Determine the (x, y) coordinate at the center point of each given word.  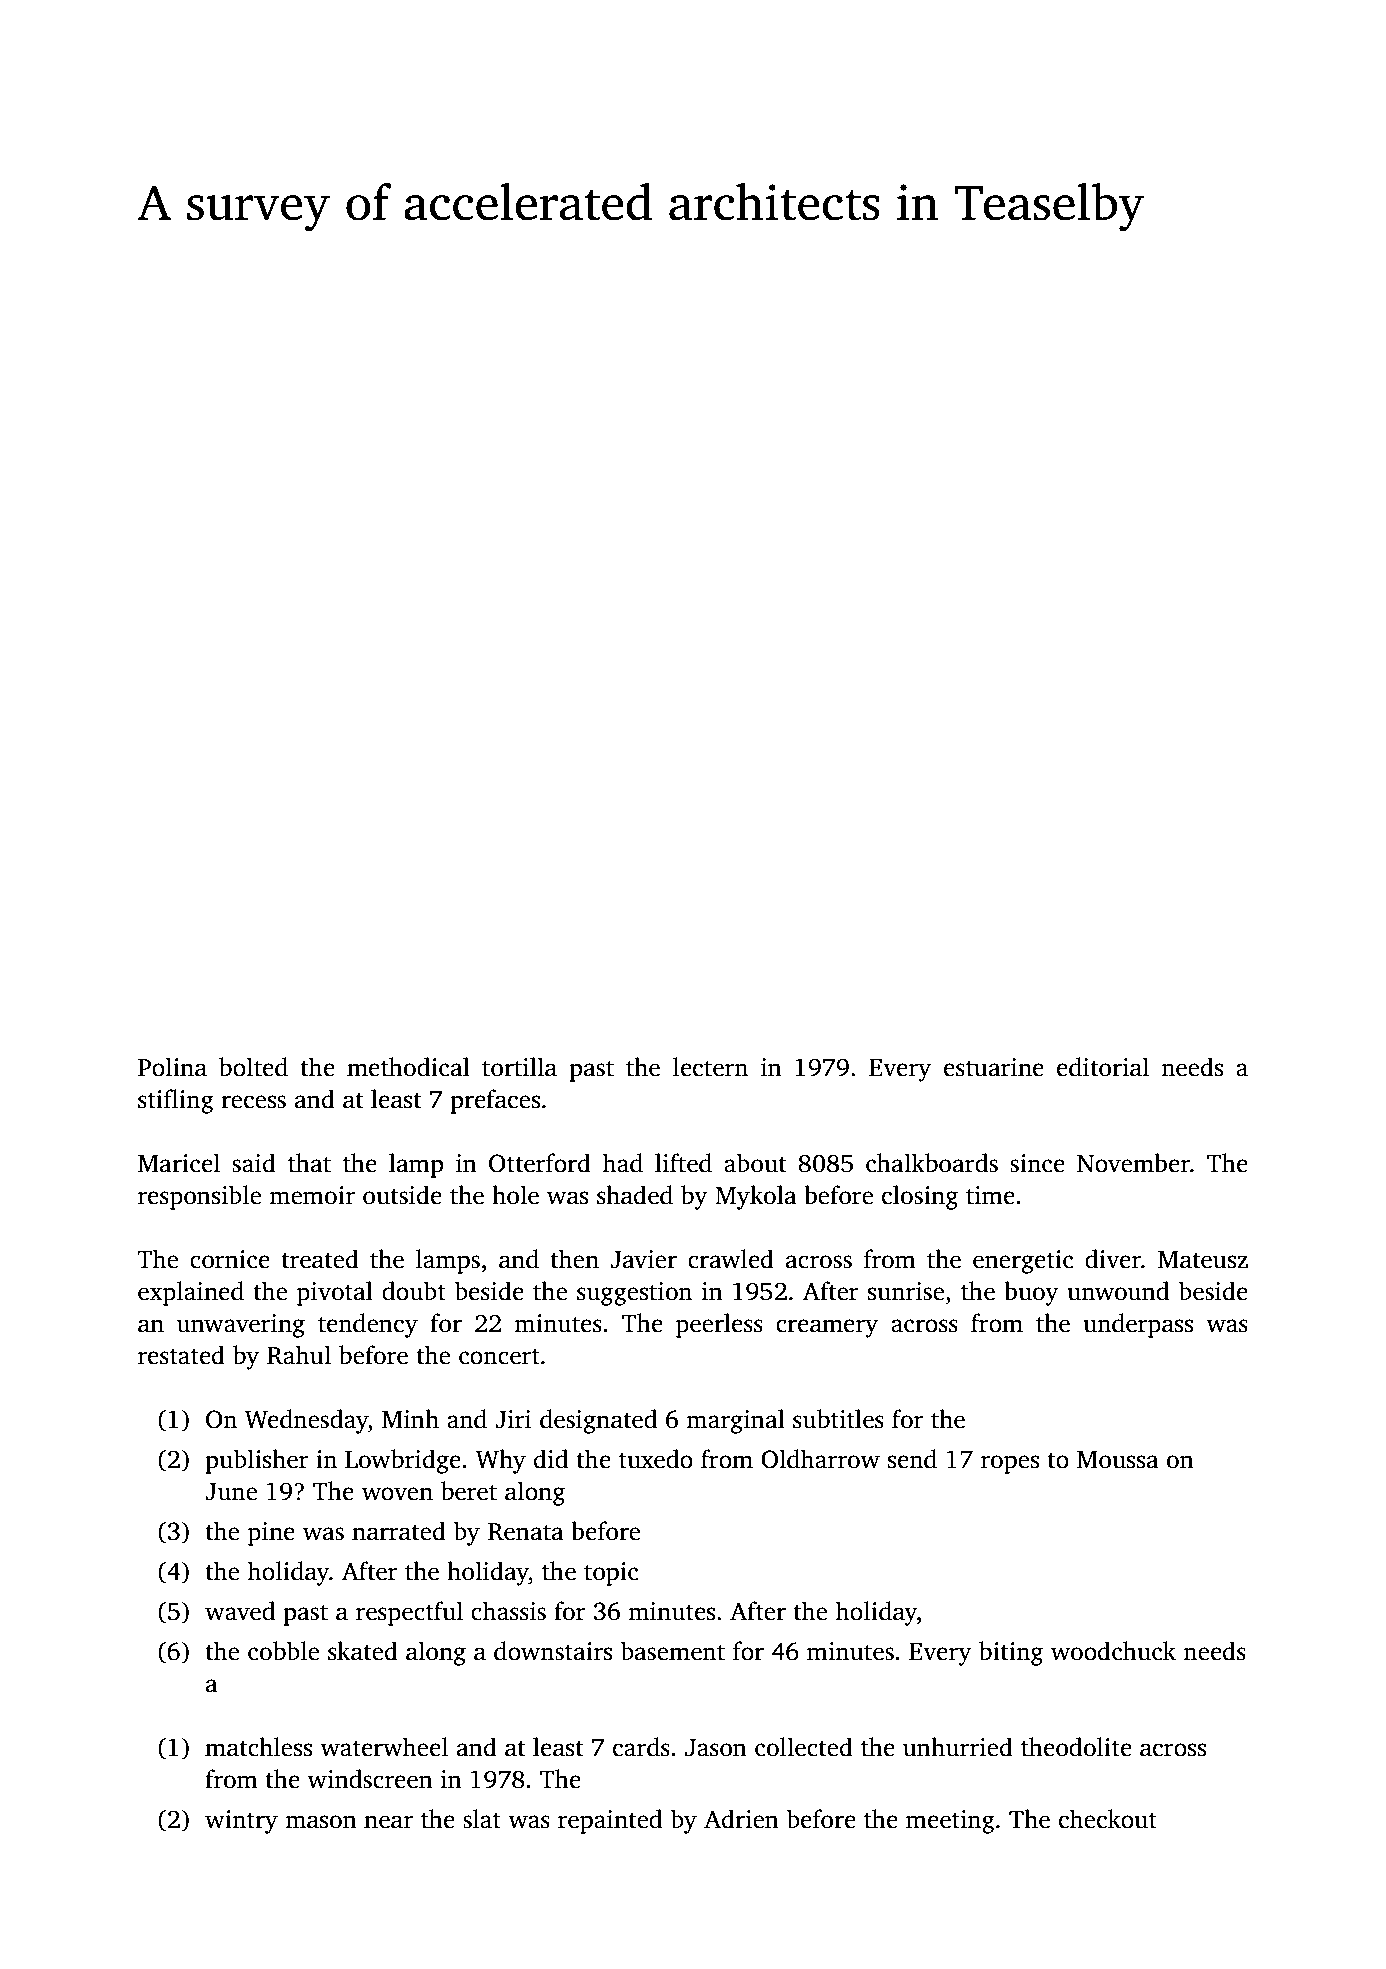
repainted (610, 1821)
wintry (241, 1822)
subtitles (838, 1419)
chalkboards (932, 1163)
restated (181, 1355)
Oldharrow (820, 1459)
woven (397, 1494)
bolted (253, 1067)
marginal (735, 1421)
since (1037, 1163)
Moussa (1118, 1460)
